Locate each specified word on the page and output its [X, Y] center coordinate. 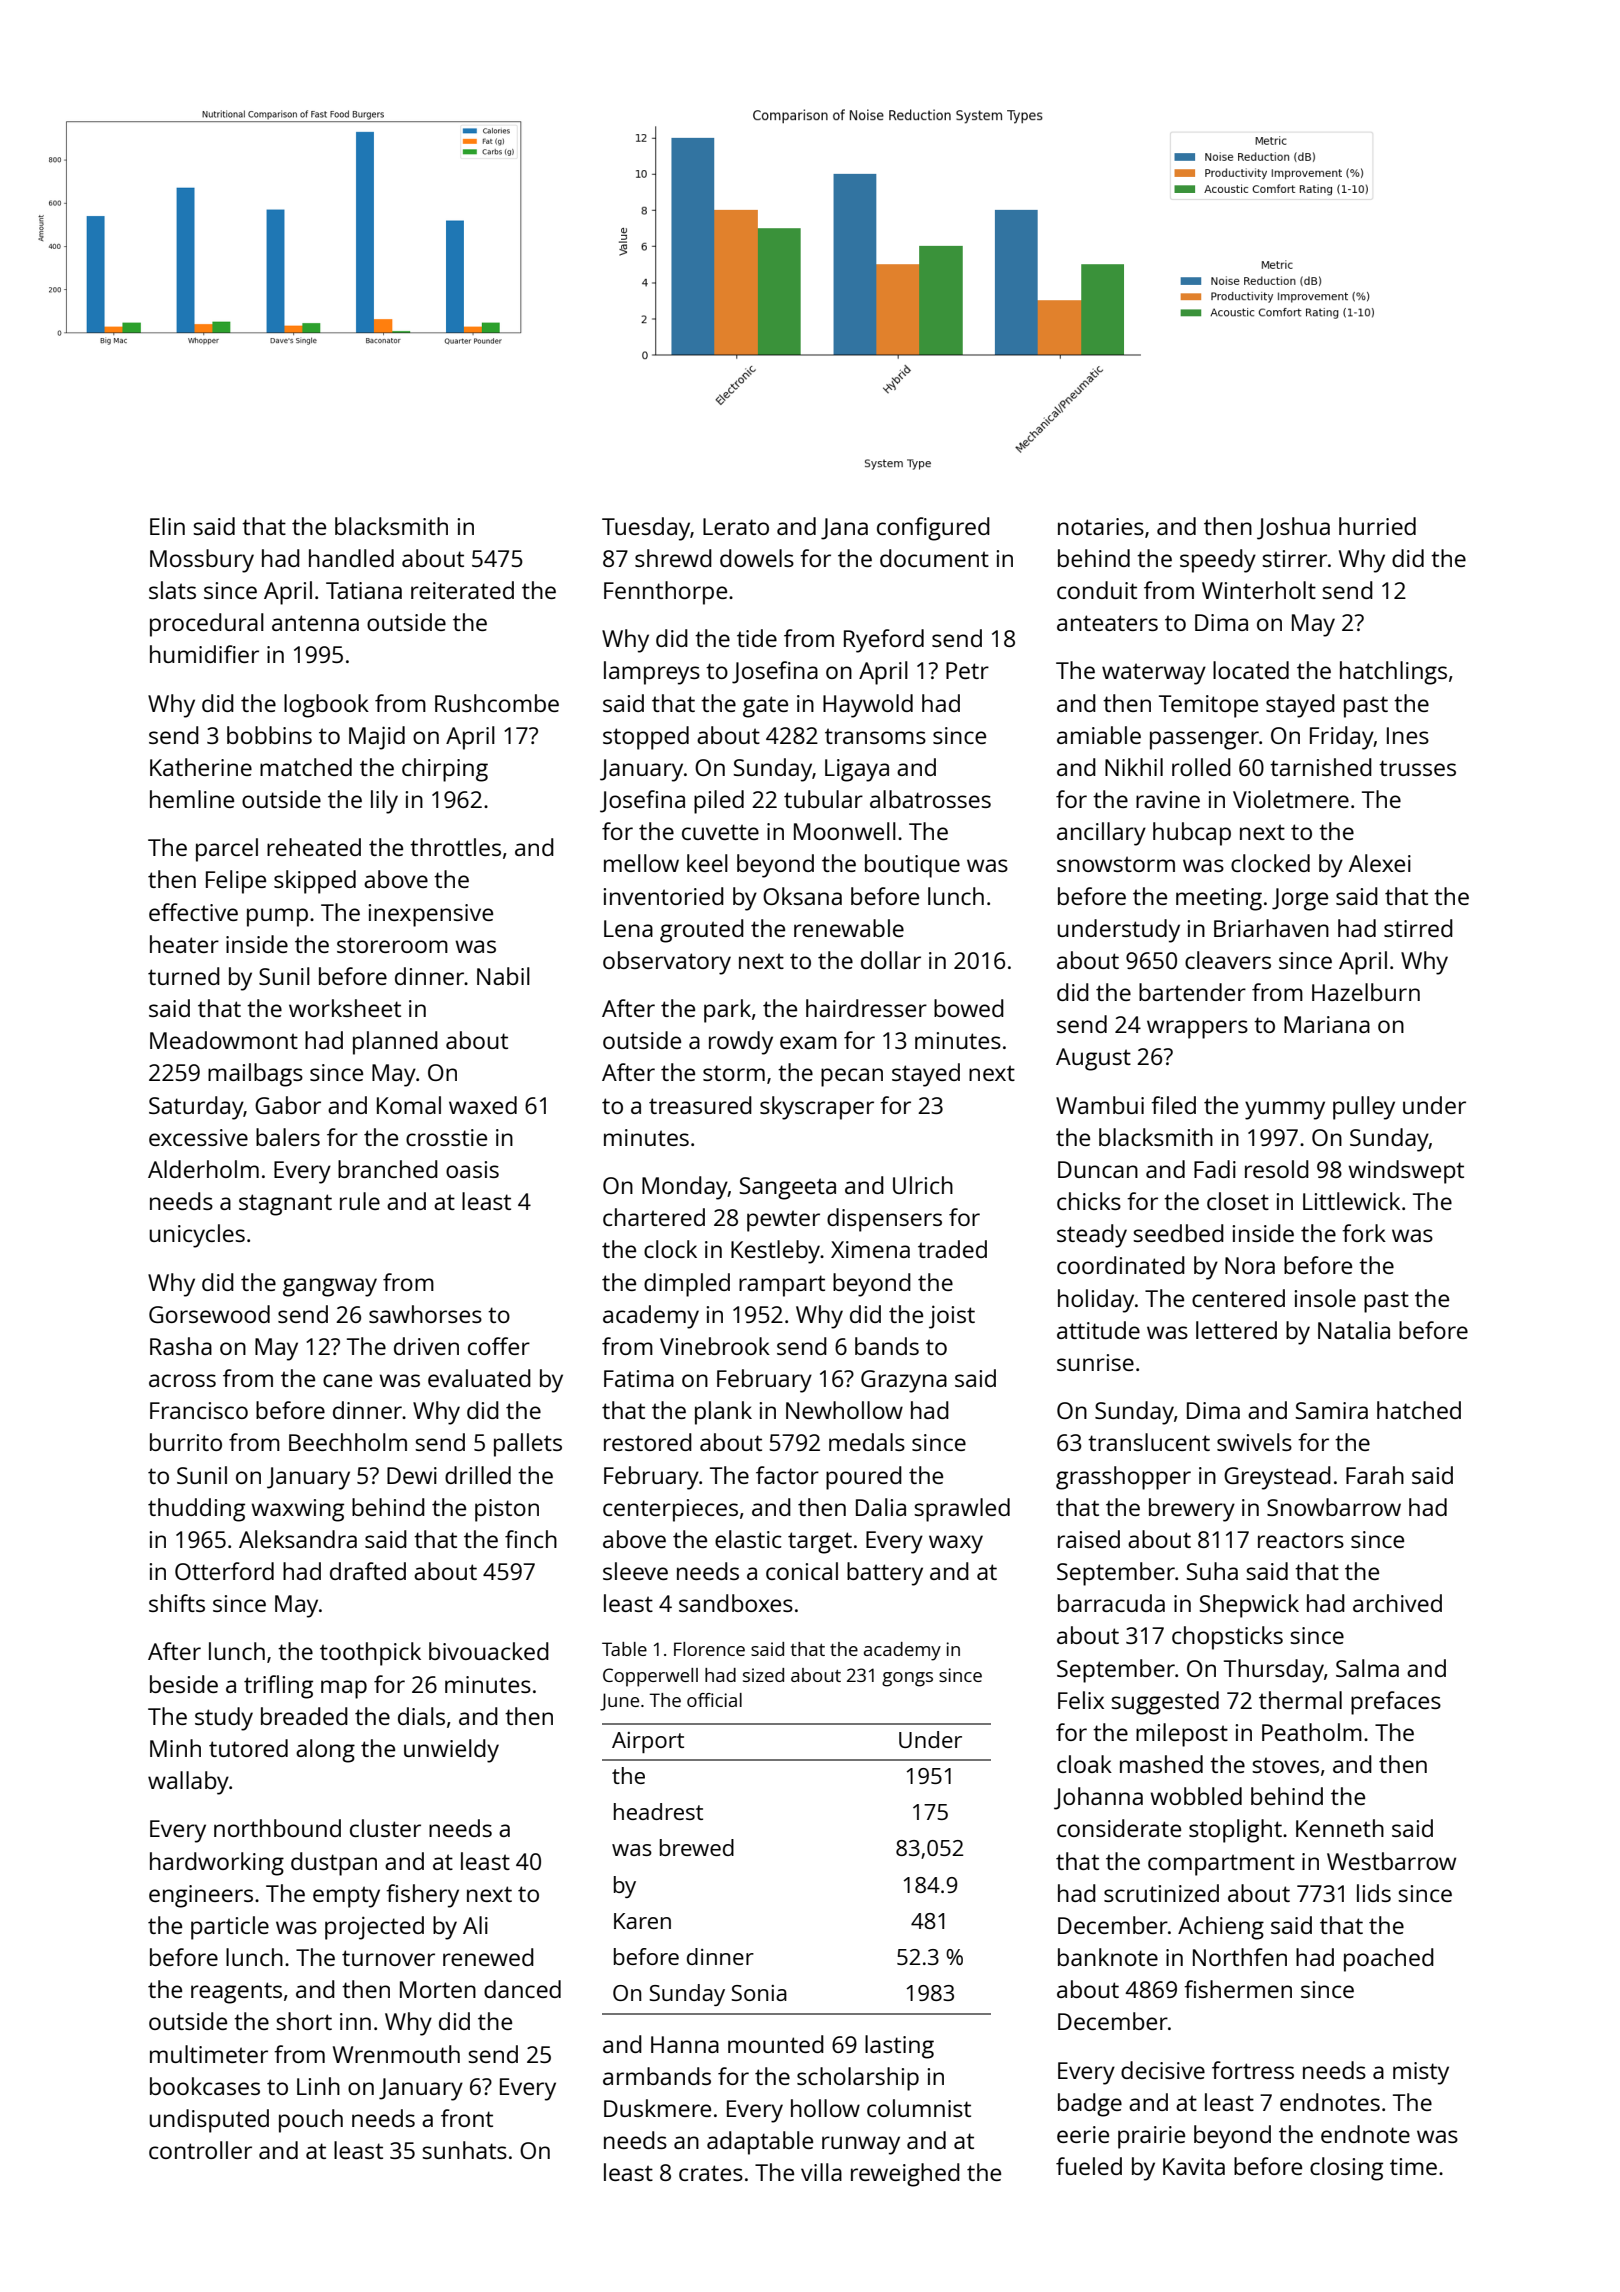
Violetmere [1291, 799]
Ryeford [884, 641]
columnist [919, 2108]
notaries [1101, 526]
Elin [167, 526]
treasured [700, 1105]
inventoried [664, 896]
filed [1173, 1105]
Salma [1367, 1668]
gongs [907, 1679]
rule [360, 1201]
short [304, 2021]
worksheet [345, 1008]
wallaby [188, 1783]
